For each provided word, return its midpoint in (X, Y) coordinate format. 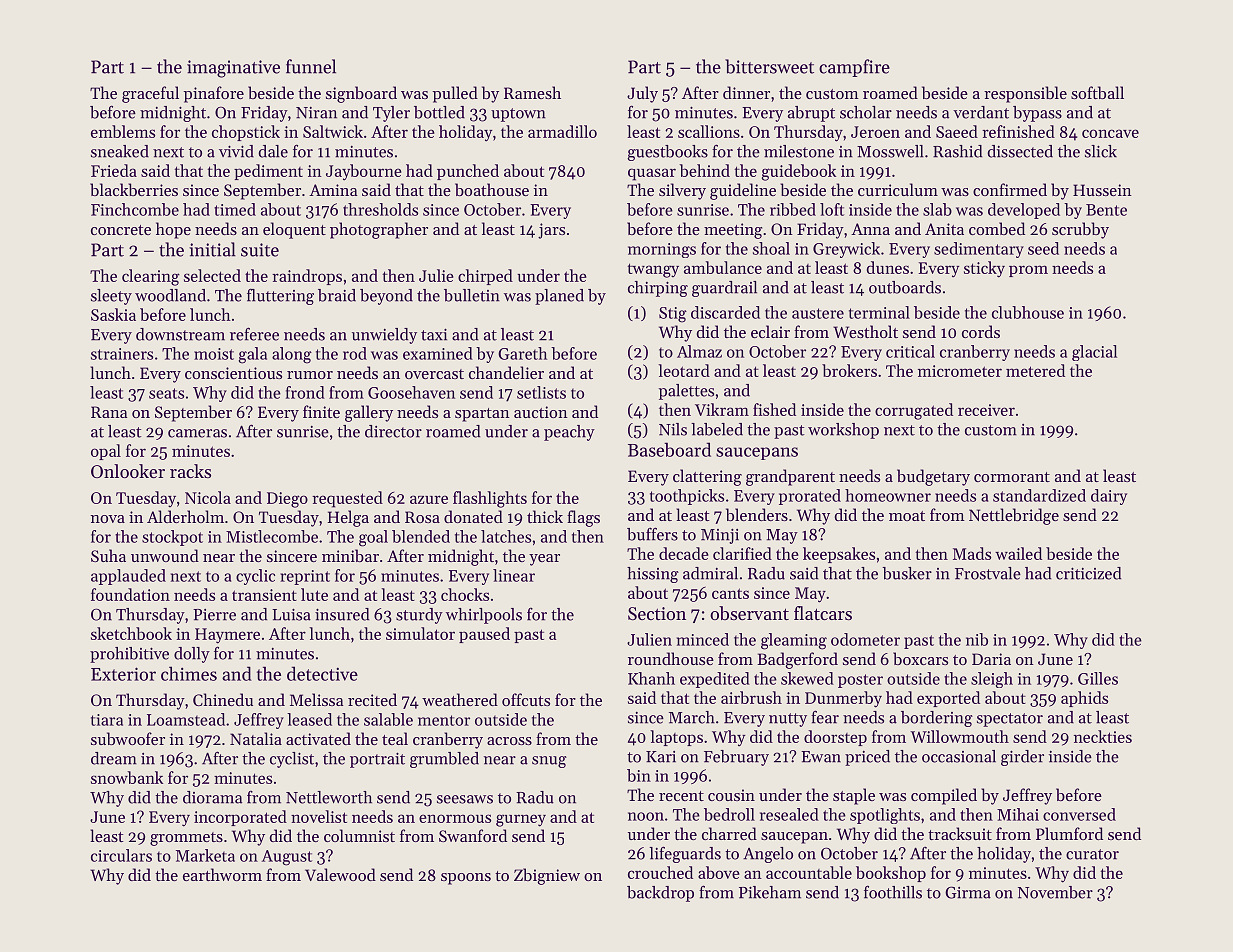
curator (1092, 854)
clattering (707, 477)
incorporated (240, 818)
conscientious (233, 373)
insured (342, 614)
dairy (1109, 497)
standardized (1039, 495)
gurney (521, 820)
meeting (733, 231)
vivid (236, 151)
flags (583, 518)
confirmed (1010, 189)
